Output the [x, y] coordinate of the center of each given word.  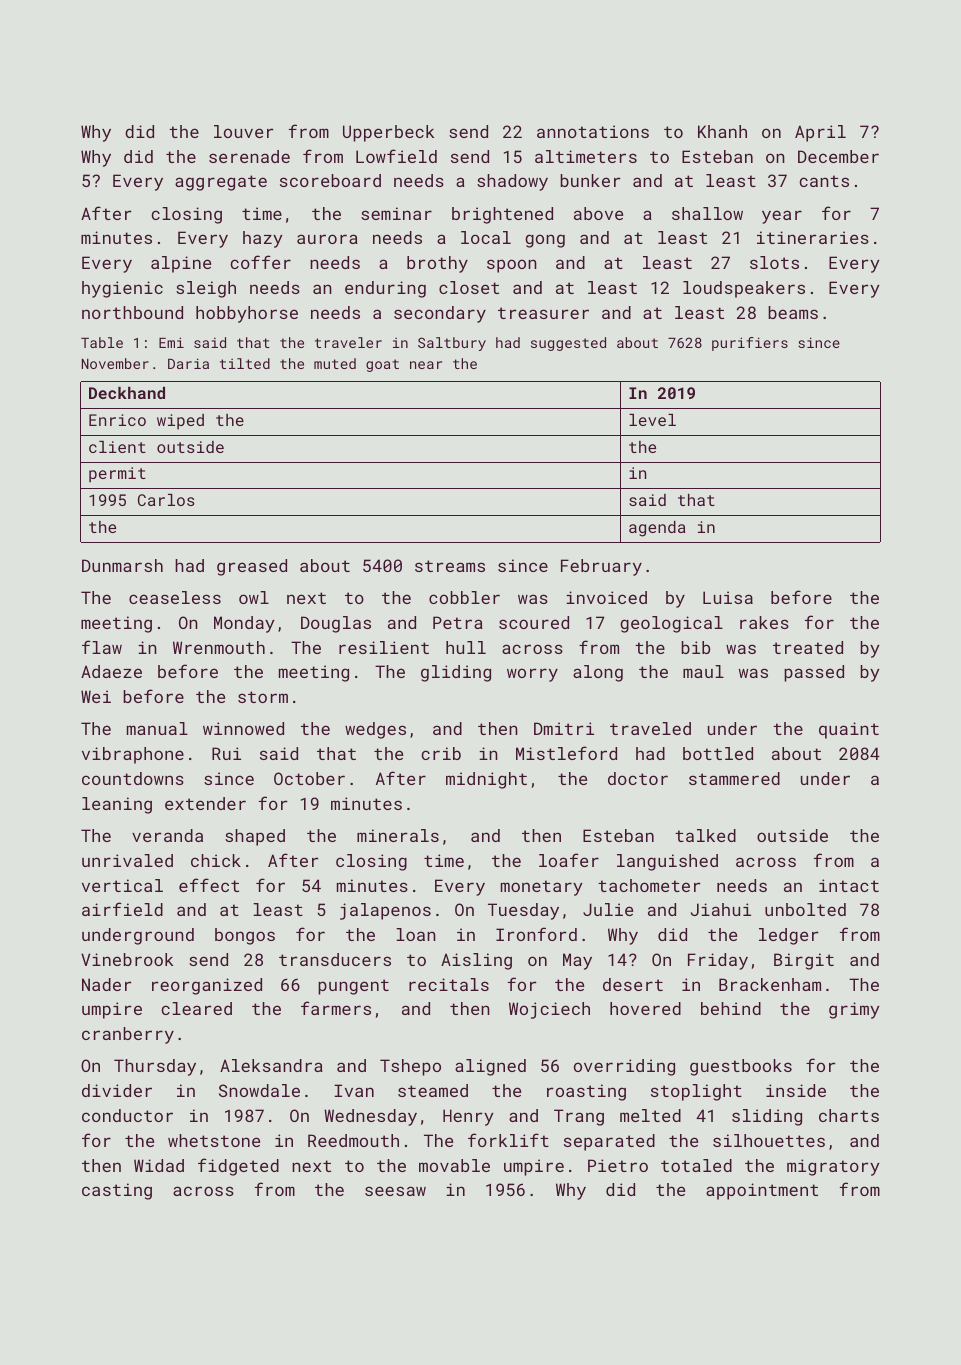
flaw [102, 647]
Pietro [618, 1165]
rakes [764, 622]
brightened [502, 215]
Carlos [166, 500]
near [426, 365]
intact [849, 885]
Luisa [728, 597]
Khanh [722, 131]
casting [117, 1191]
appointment [762, 1191]
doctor [638, 778]
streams [450, 566]
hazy [263, 239]
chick [216, 860]
